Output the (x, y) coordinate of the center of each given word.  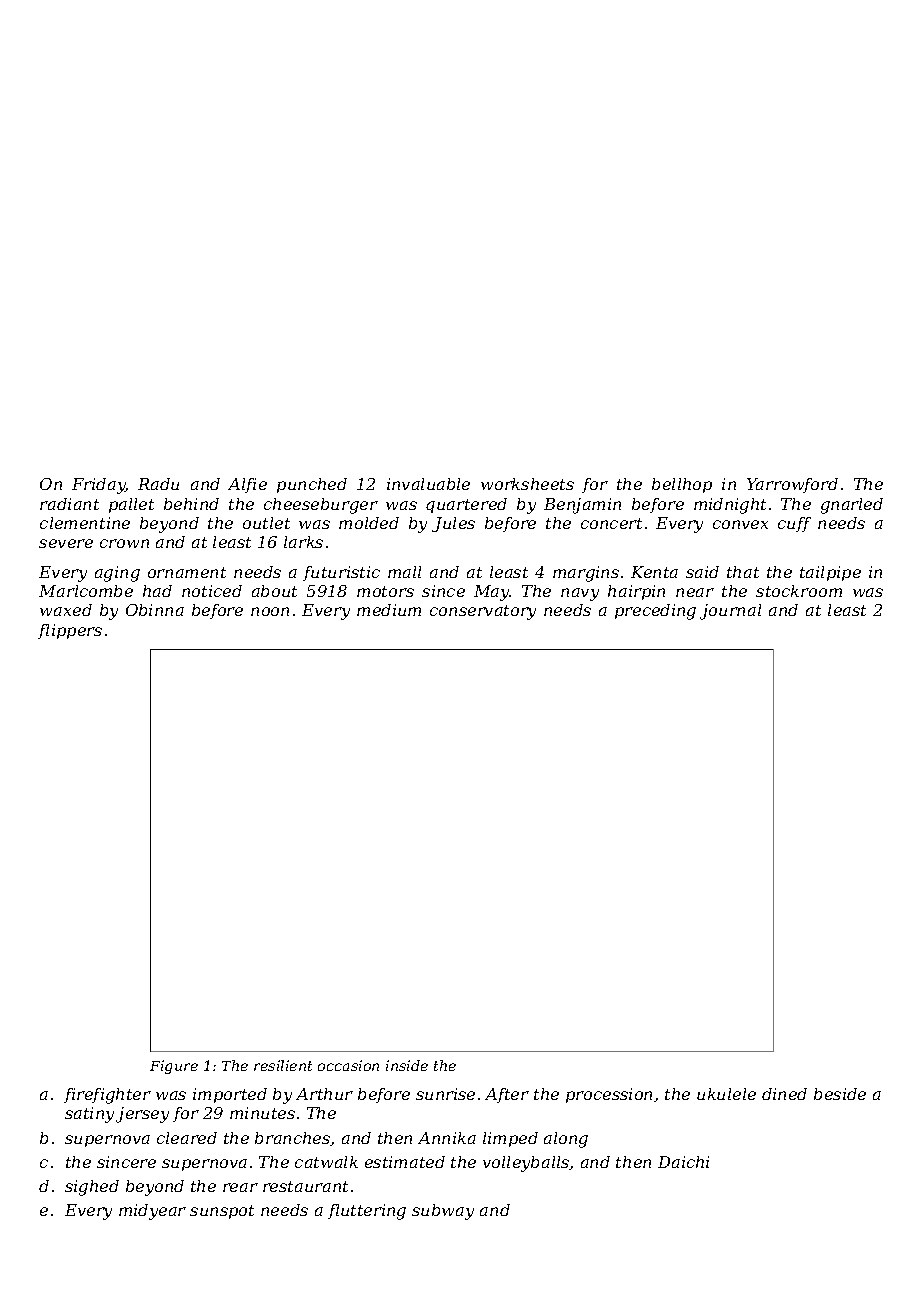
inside (407, 1065)
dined (784, 1094)
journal (730, 612)
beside (840, 1094)
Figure (174, 1067)
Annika (447, 1138)
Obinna (155, 610)
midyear (152, 1212)
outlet (266, 523)
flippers (70, 631)
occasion (348, 1065)
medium (389, 610)
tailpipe (830, 573)
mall (404, 572)
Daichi (683, 1162)
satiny (89, 1115)
